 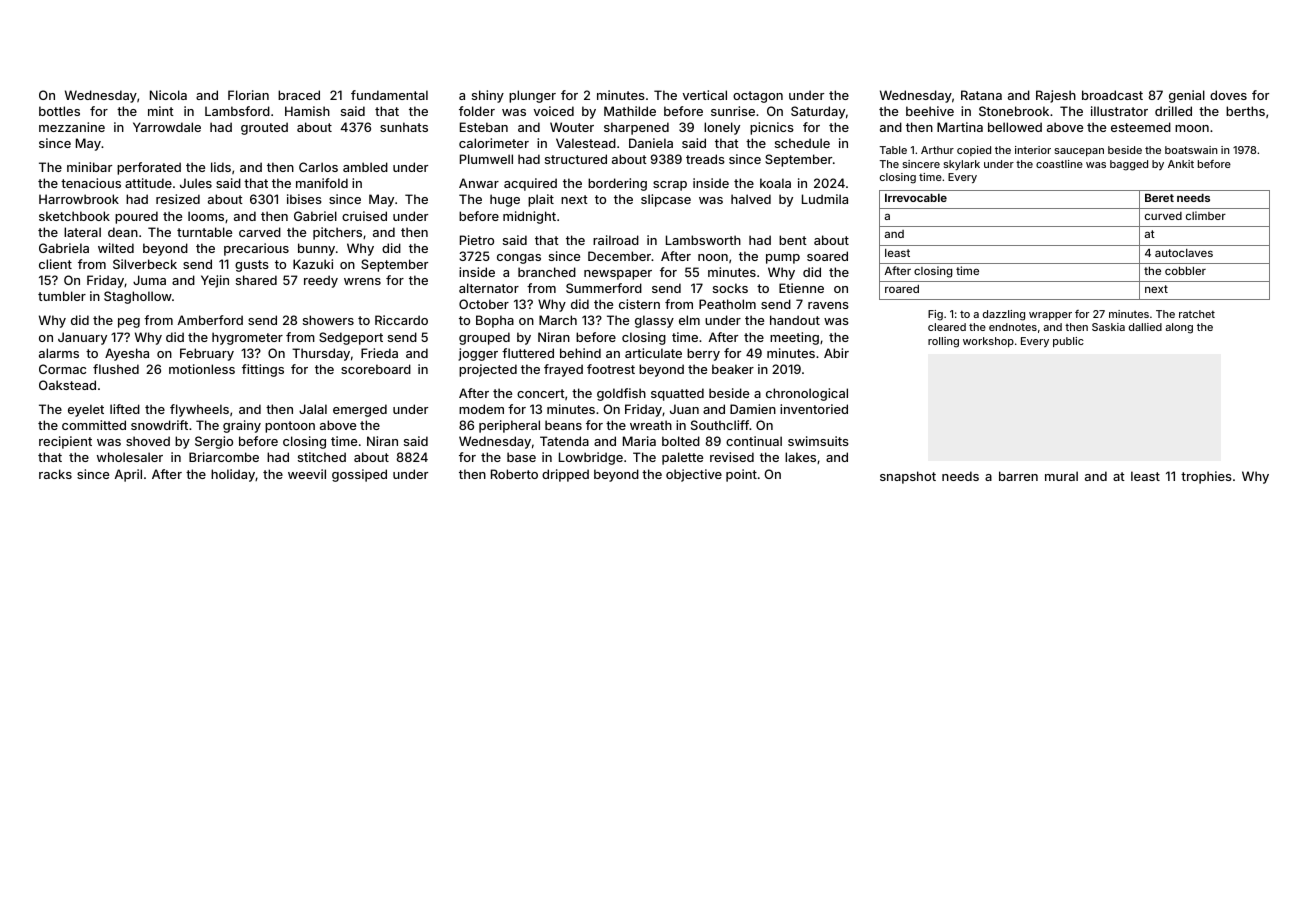 What do you see at coordinates (1197, 314) in the image?
I see `ratchet` at bounding box center [1197, 314].
